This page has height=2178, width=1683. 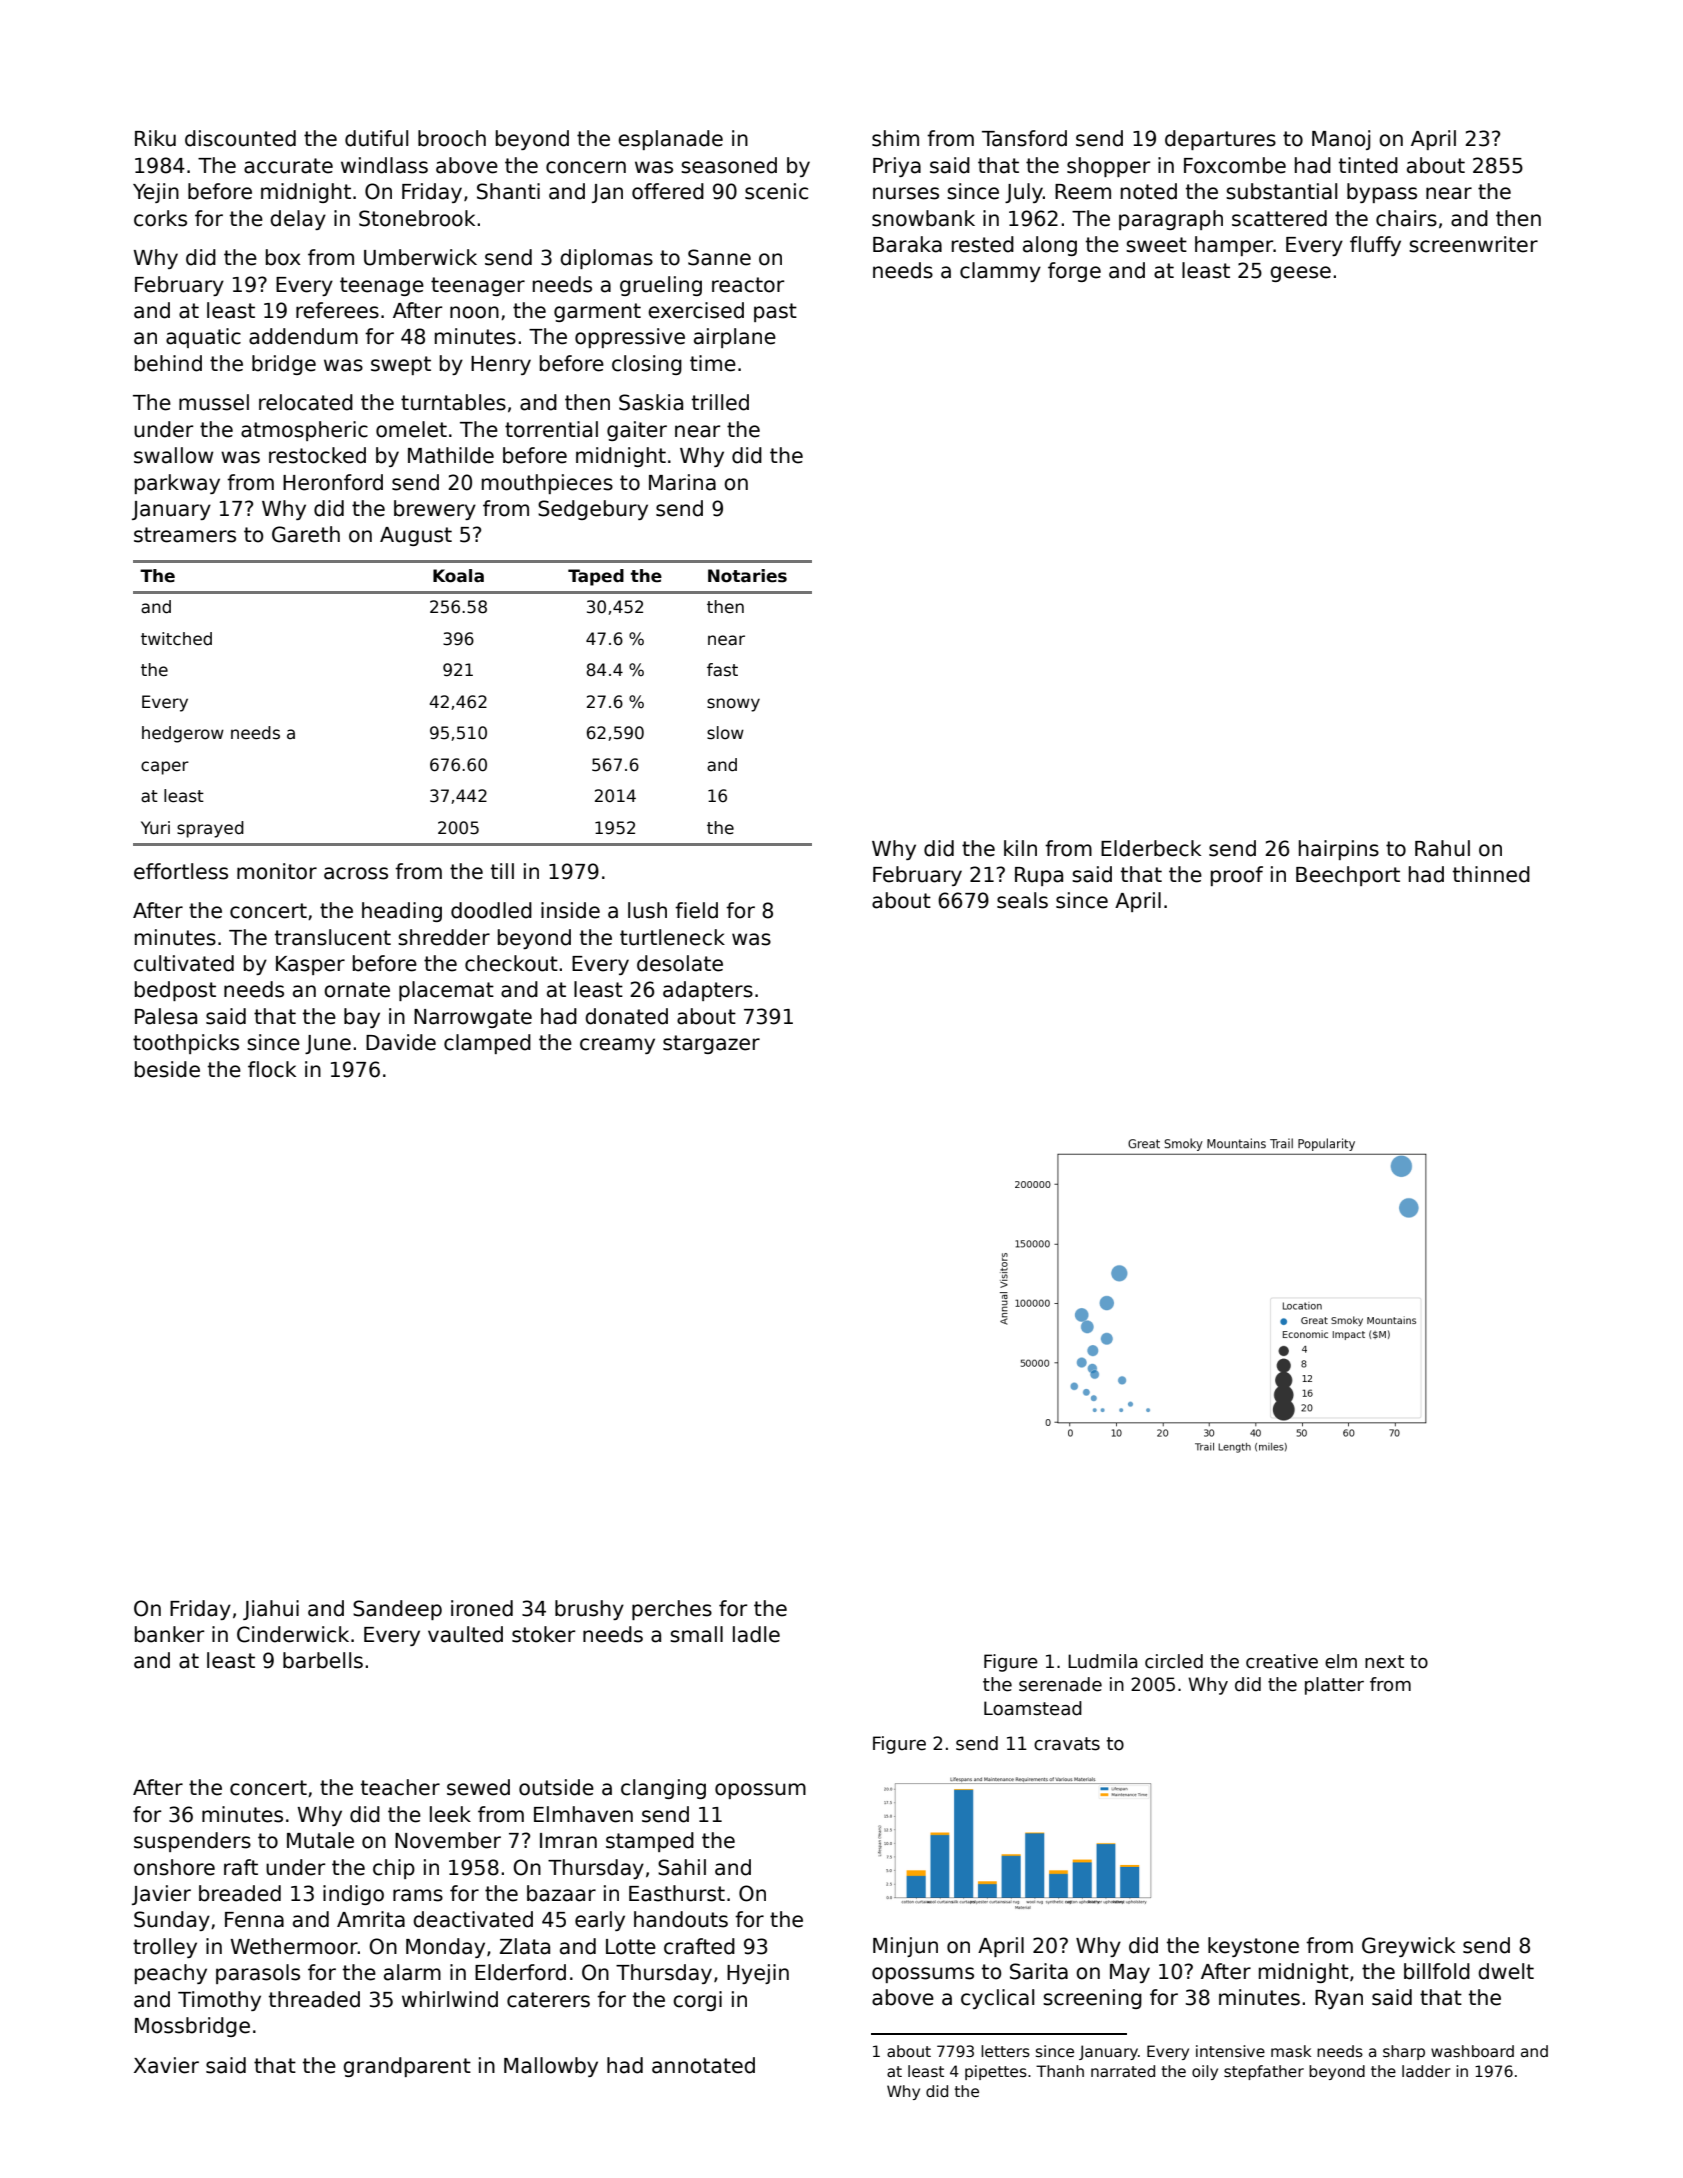 I want to click on discounted, so click(x=240, y=138).
